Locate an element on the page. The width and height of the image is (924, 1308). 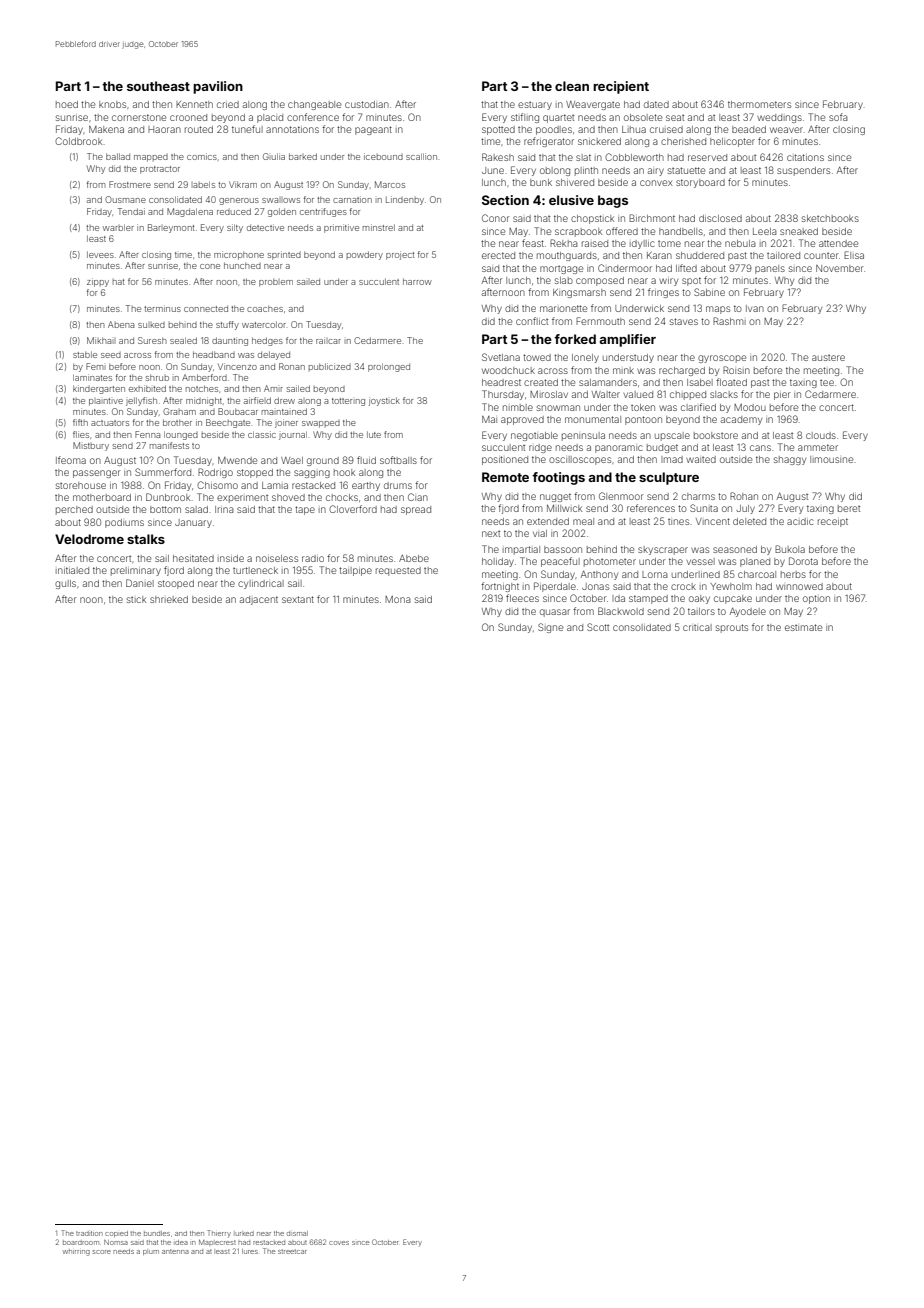
southeast is located at coordinates (158, 86).
